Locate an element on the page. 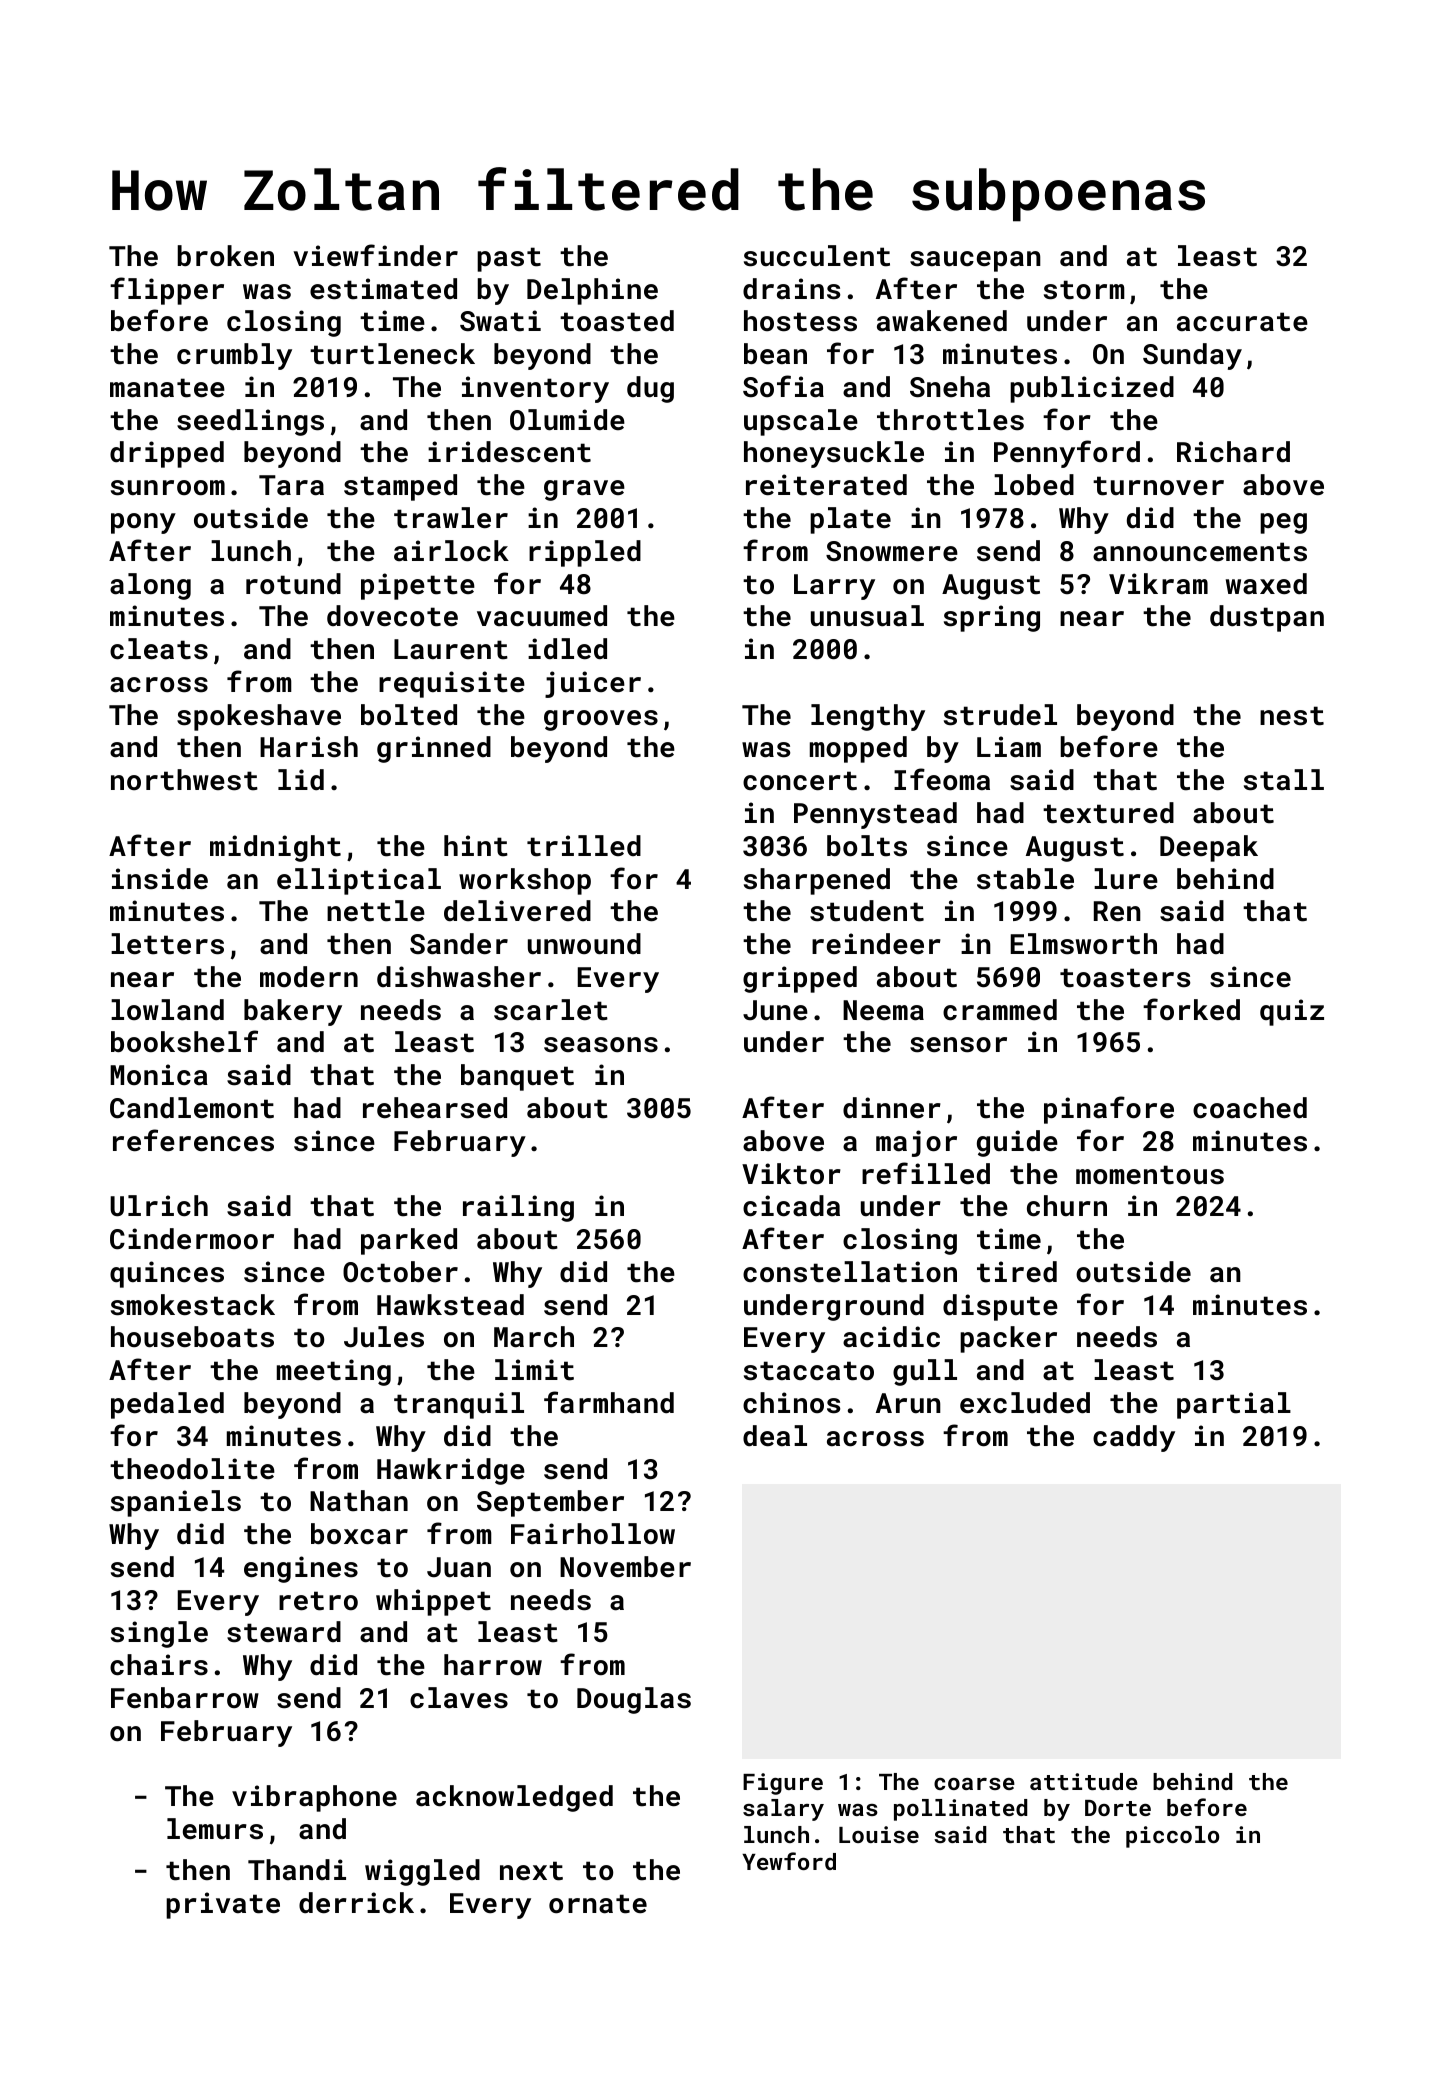 This page has width=1450, height=2100. Yewford is located at coordinates (789, 1861).
